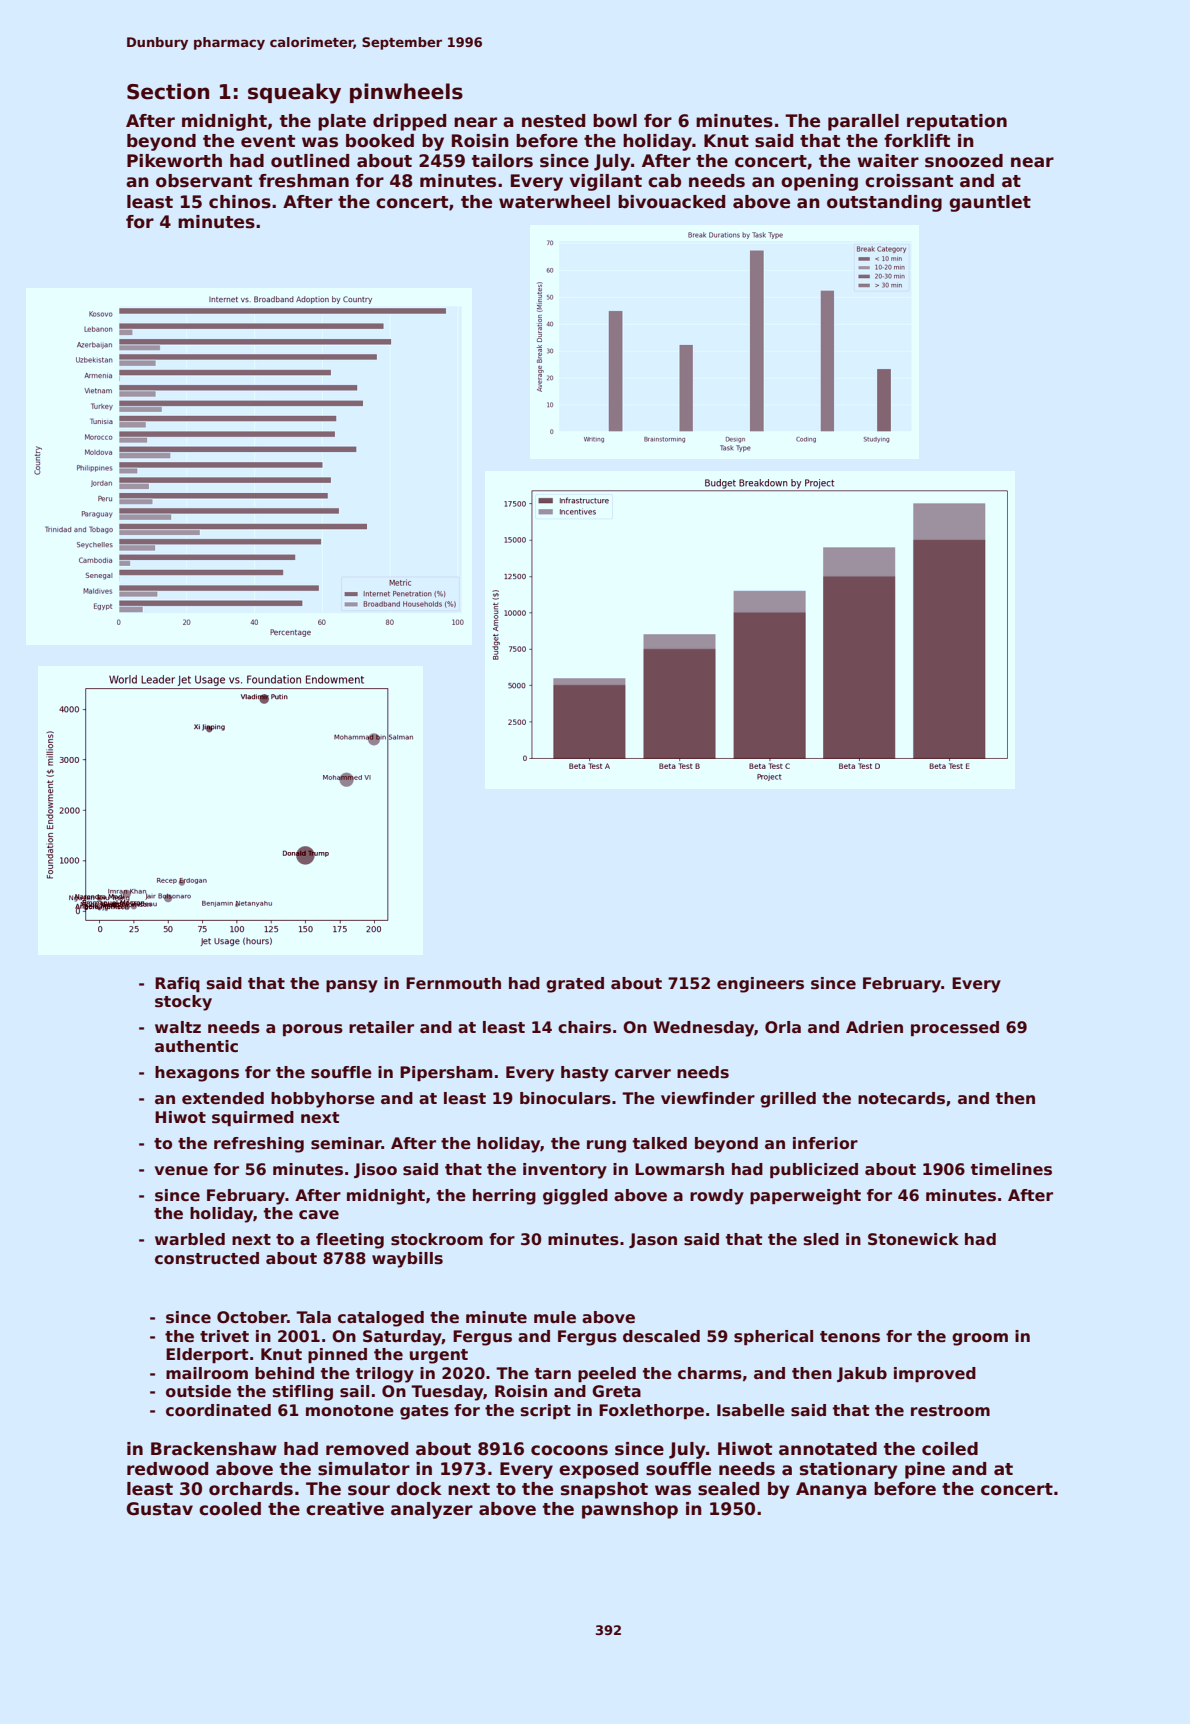 This screenshot has height=1724, width=1190. What do you see at coordinates (874, 1027) in the screenshot?
I see `Adrien` at bounding box center [874, 1027].
